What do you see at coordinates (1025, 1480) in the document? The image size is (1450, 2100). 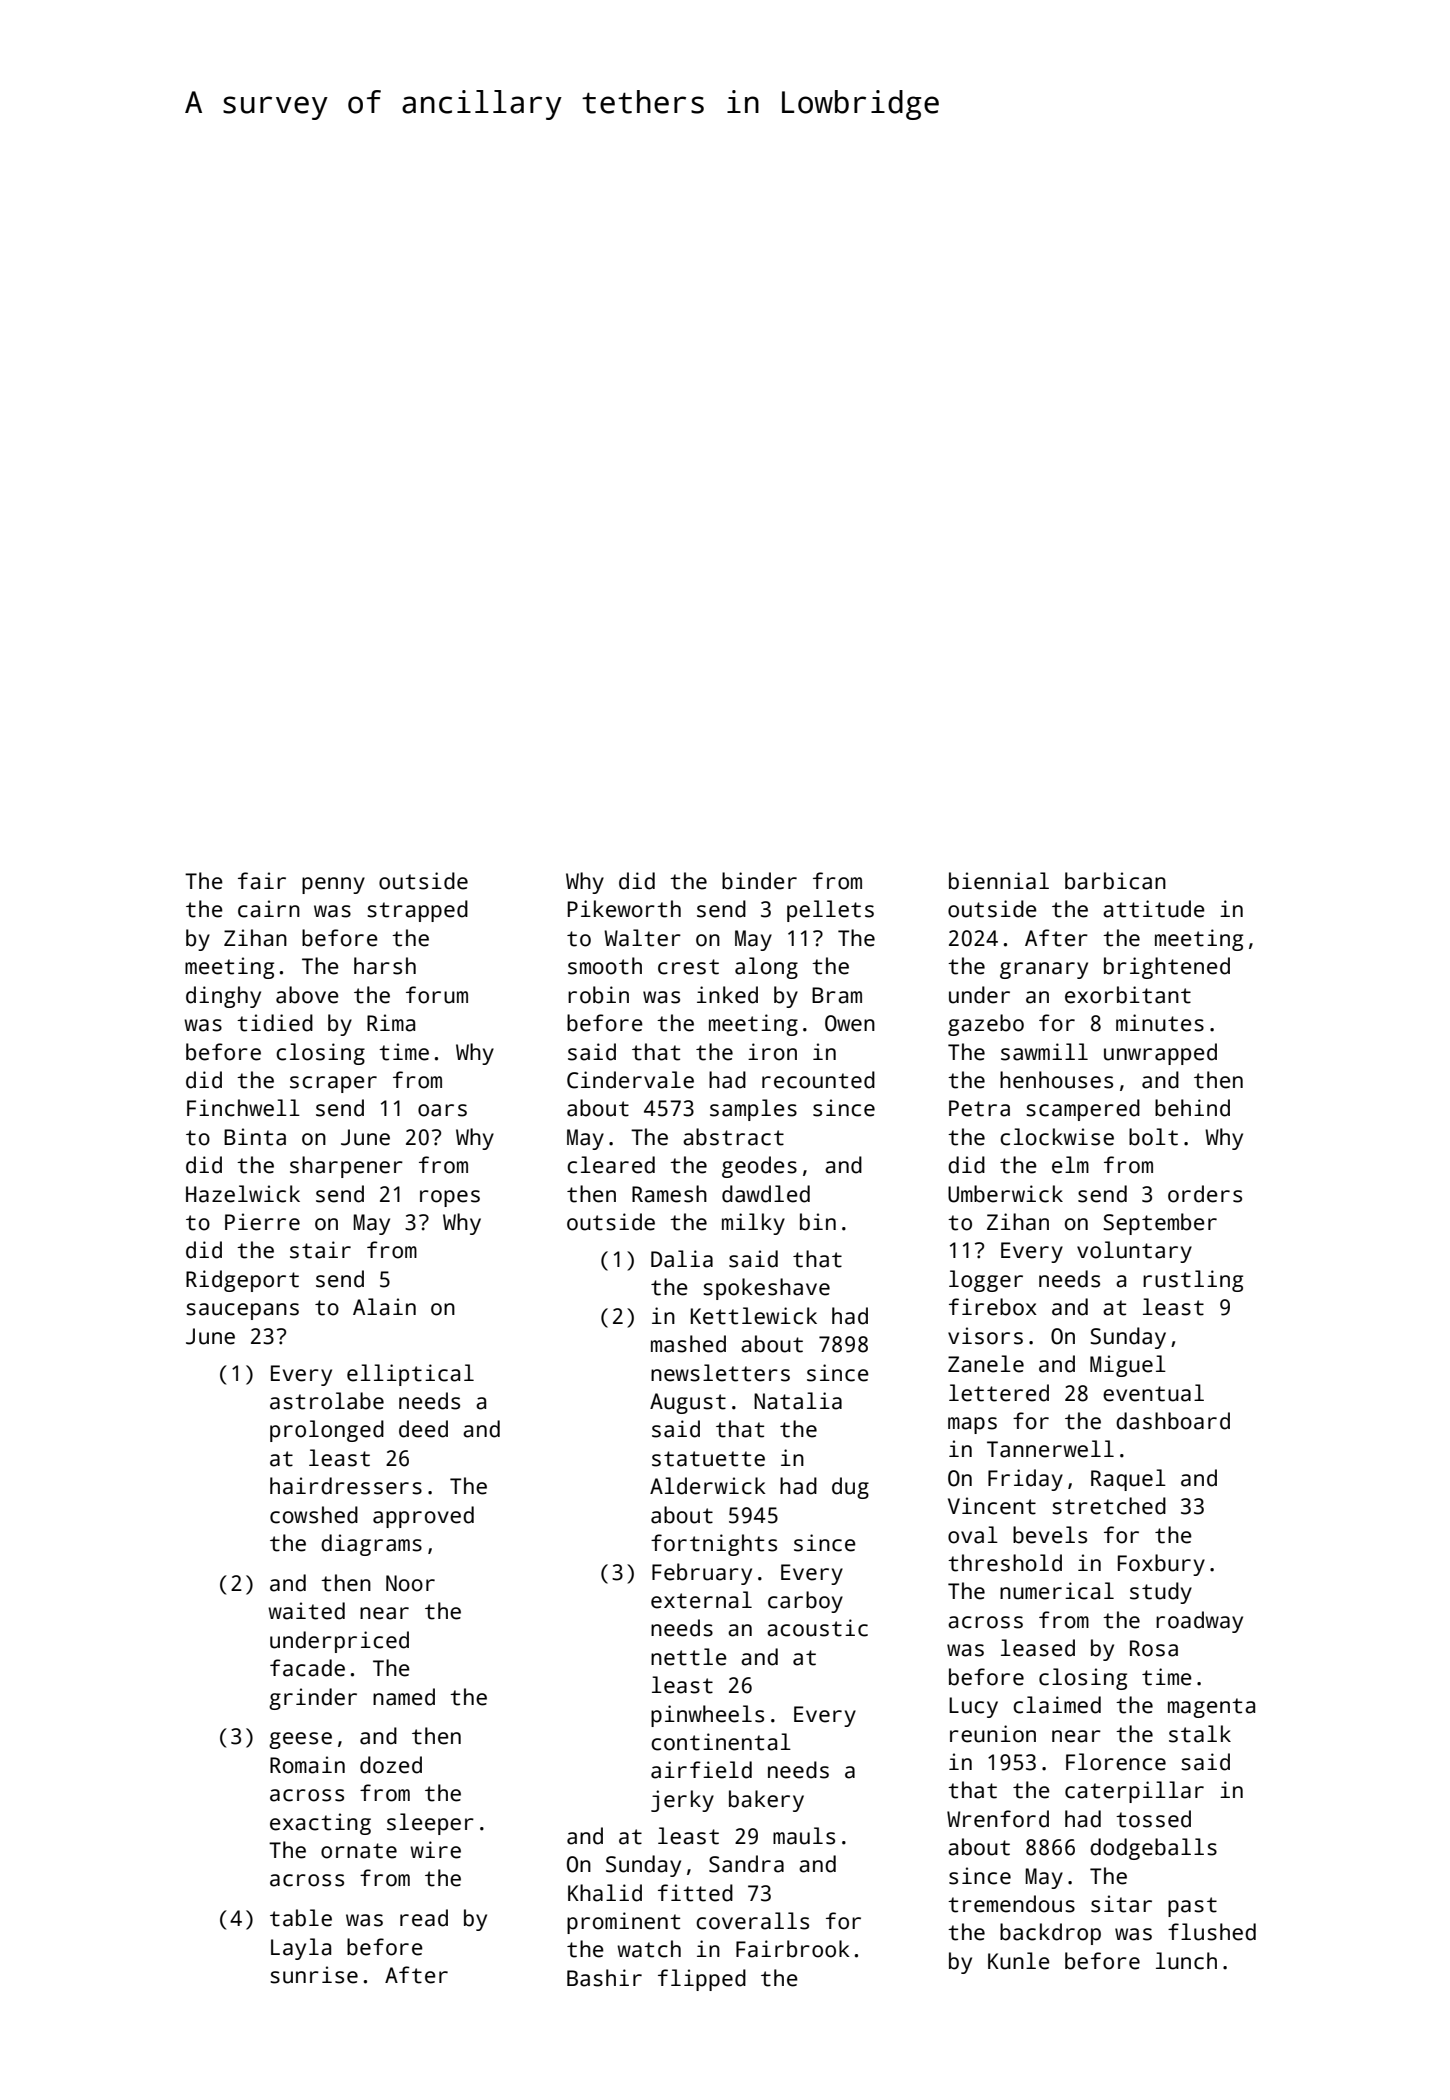 I see `Friday` at bounding box center [1025, 1480].
